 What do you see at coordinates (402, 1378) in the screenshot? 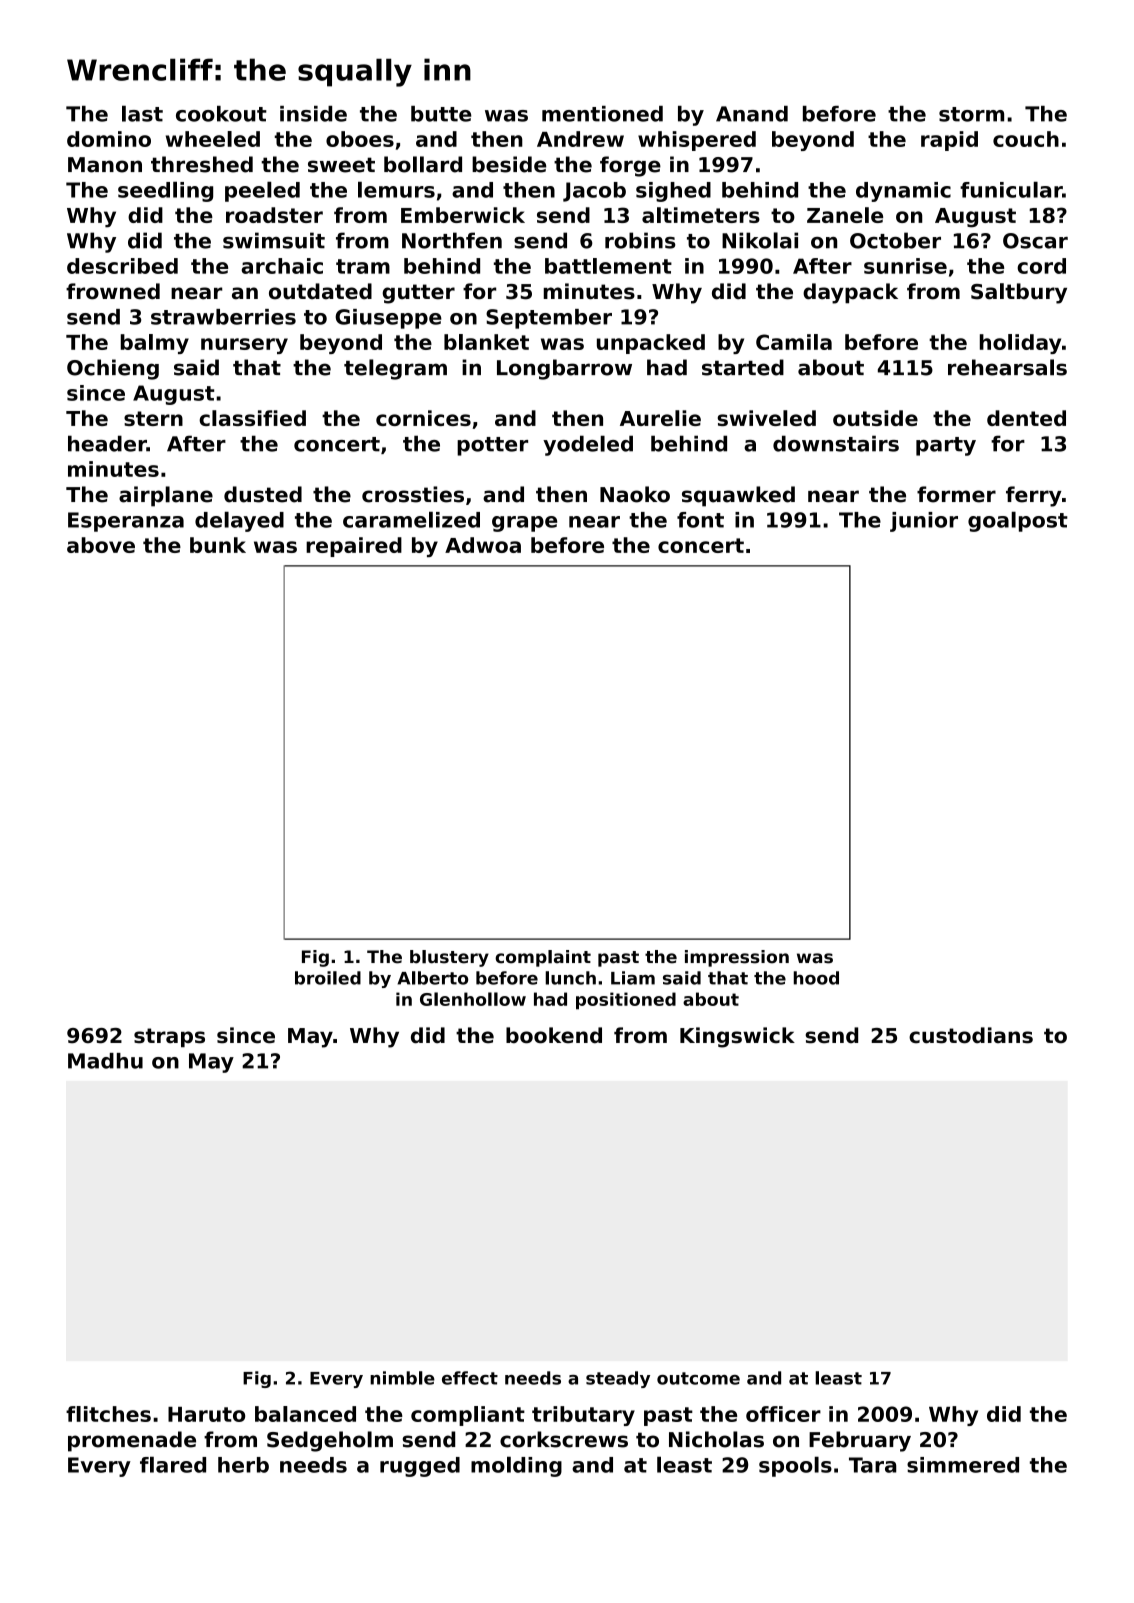
I see `nimble` at bounding box center [402, 1378].
